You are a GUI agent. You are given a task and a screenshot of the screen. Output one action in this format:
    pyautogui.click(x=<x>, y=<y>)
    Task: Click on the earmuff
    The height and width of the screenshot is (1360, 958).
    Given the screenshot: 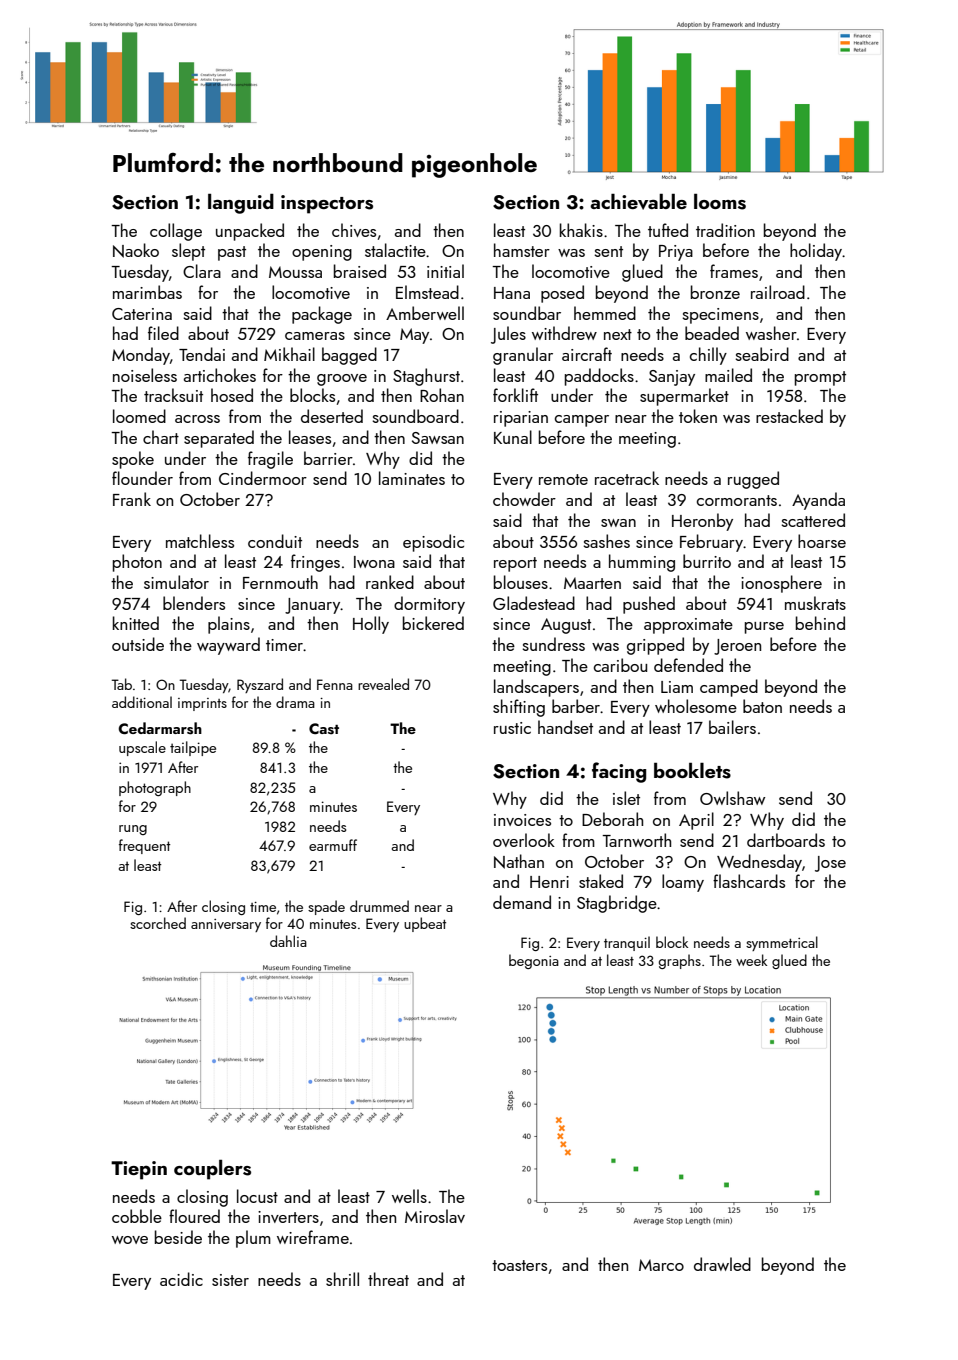 What is the action you would take?
    pyautogui.click(x=333, y=845)
